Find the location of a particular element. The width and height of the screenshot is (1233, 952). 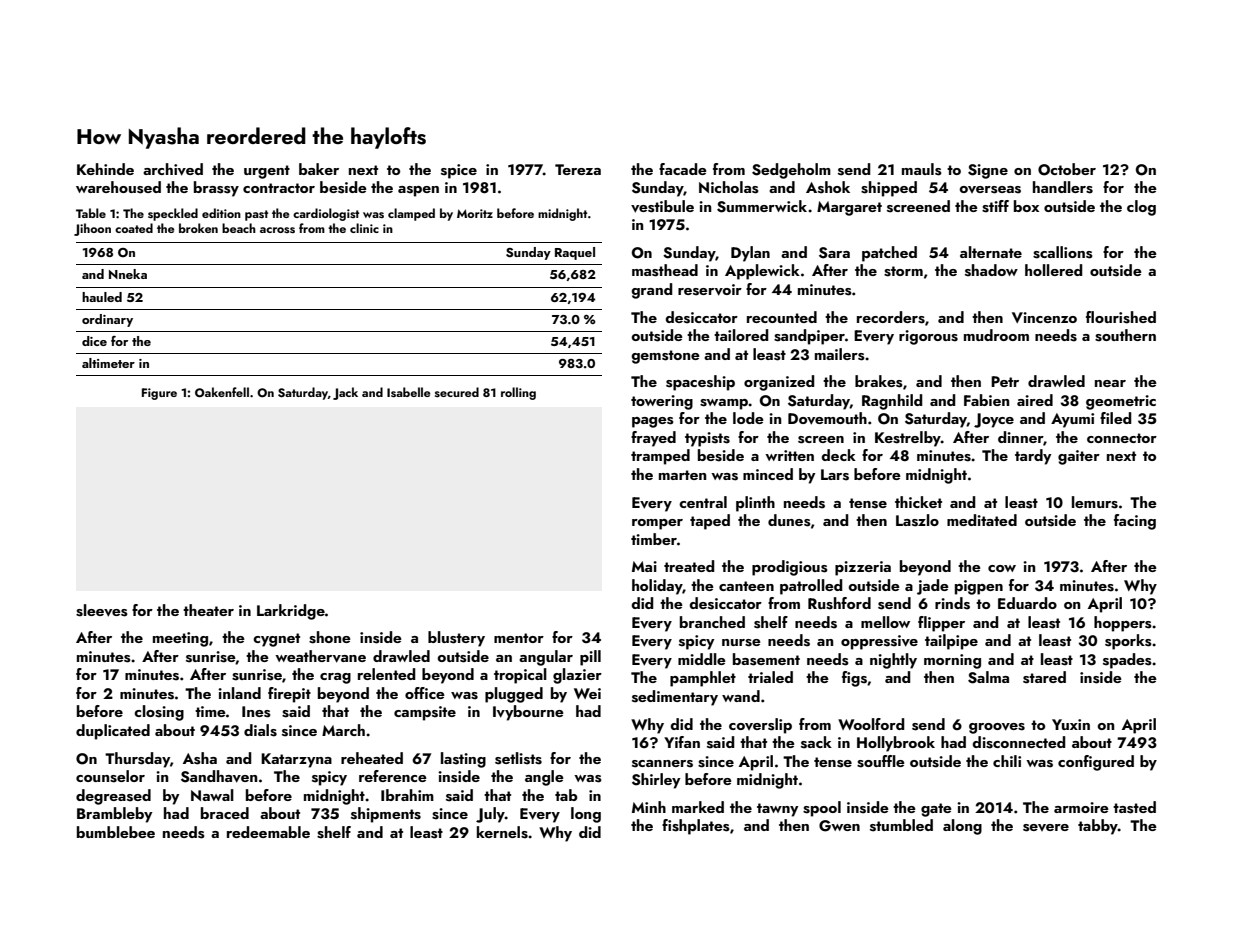

swamp is located at coordinates (724, 404).
